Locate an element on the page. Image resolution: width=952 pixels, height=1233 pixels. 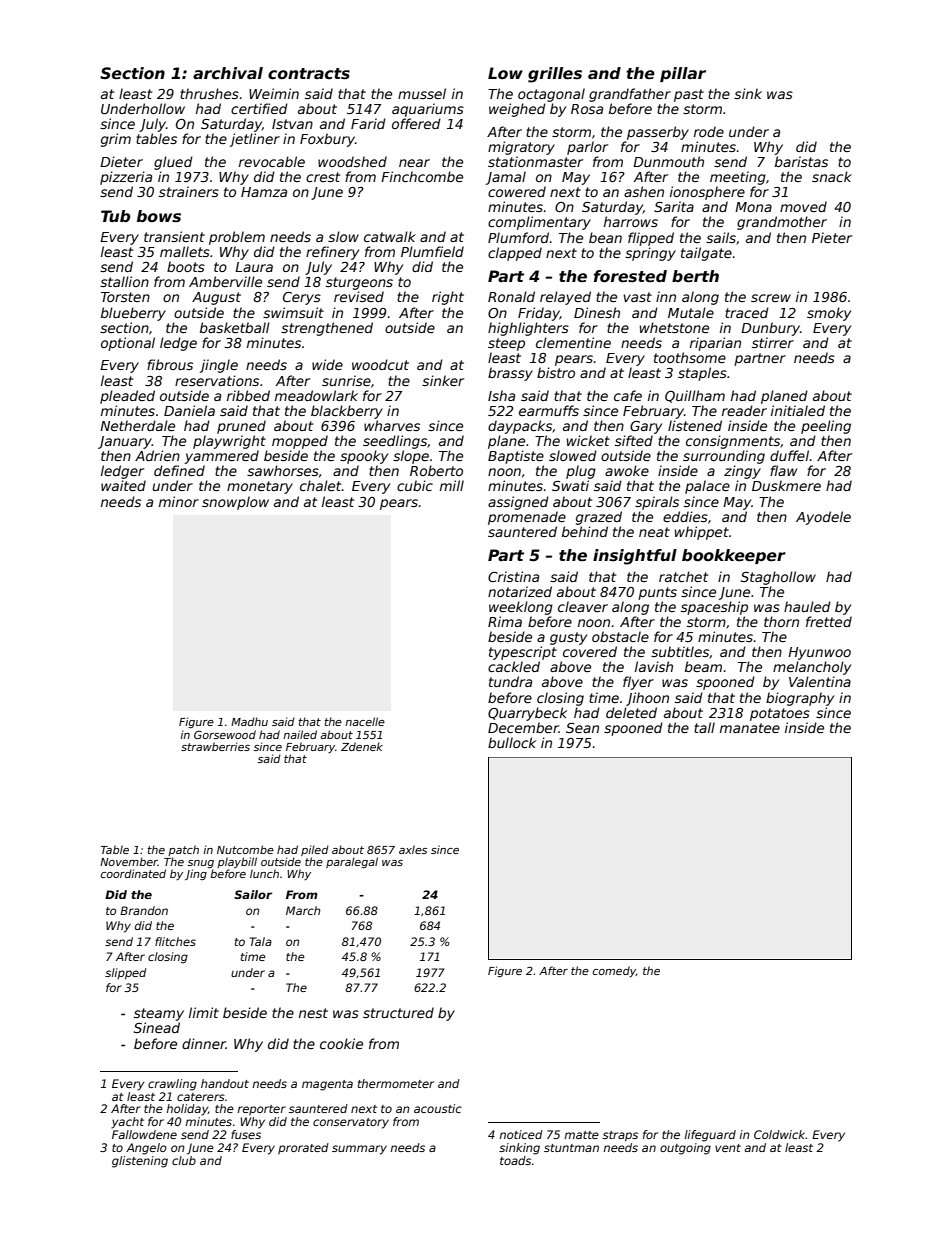
deleted is located at coordinates (631, 712).
